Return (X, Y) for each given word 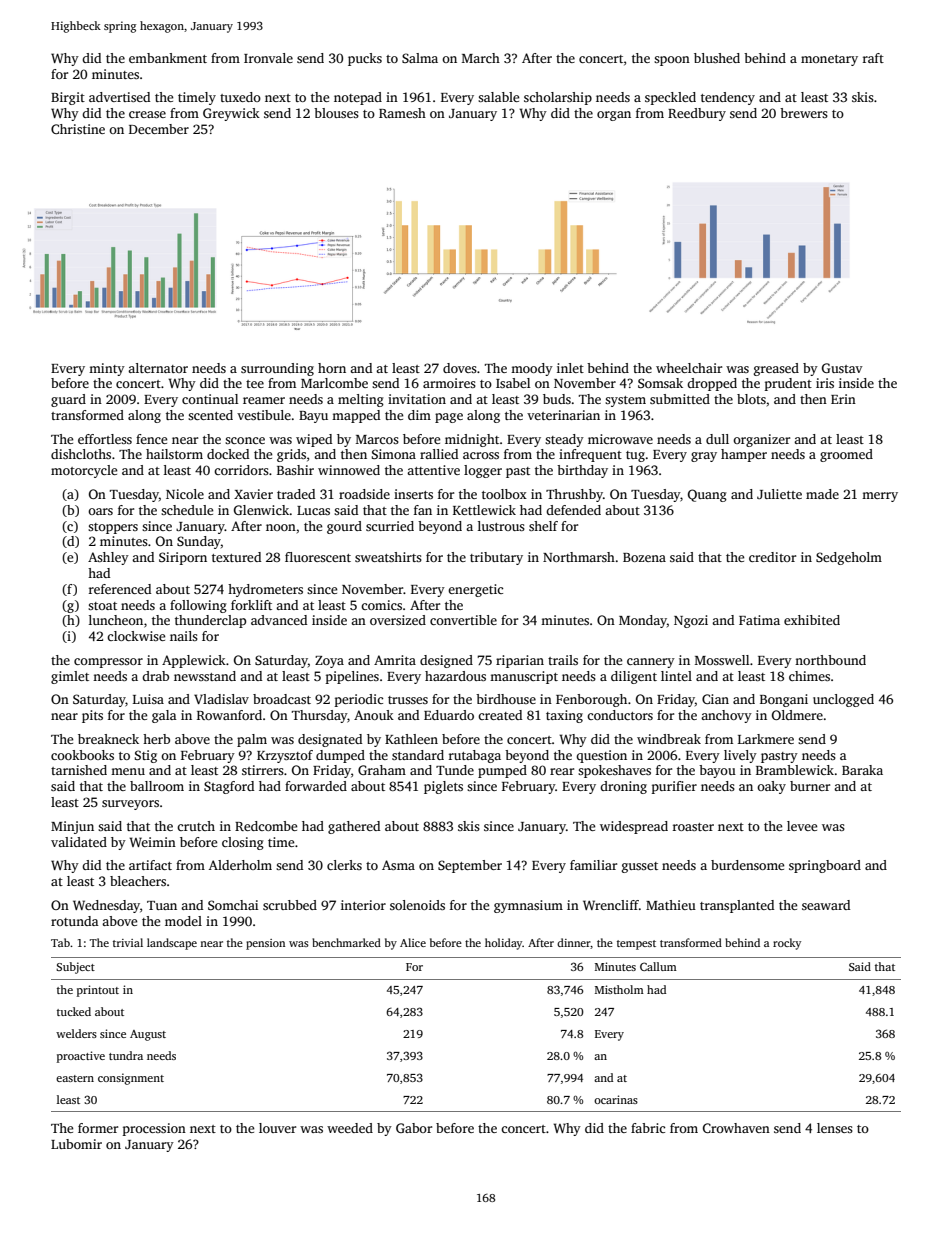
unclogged (843, 700)
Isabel (513, 383)
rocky (787, 944)
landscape (172, 944)
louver (277, 1128)
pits (92, 716)
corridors (241, 470)
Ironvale (268, 58)
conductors (620, 715)
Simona (394, 454)
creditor (772, 557)
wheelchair (689, 368)
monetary (829, 60)
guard (68, 400)
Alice (413, 942)
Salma (420, 58)
